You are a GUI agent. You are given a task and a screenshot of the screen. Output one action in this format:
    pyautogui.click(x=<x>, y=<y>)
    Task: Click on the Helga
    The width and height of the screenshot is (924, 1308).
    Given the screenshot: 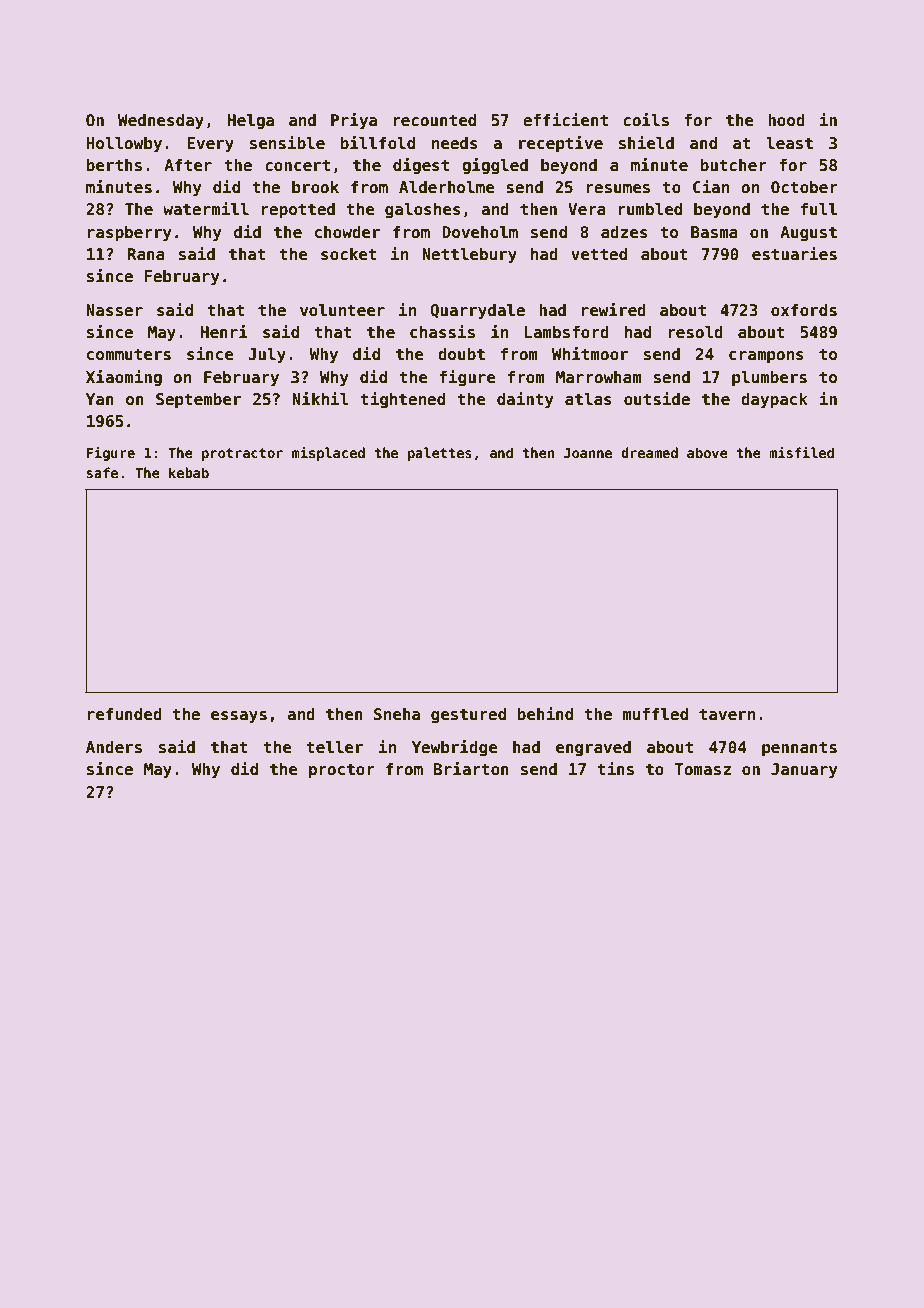 What is the action you would take?
    pyautogui.click(x=251, y=121)
